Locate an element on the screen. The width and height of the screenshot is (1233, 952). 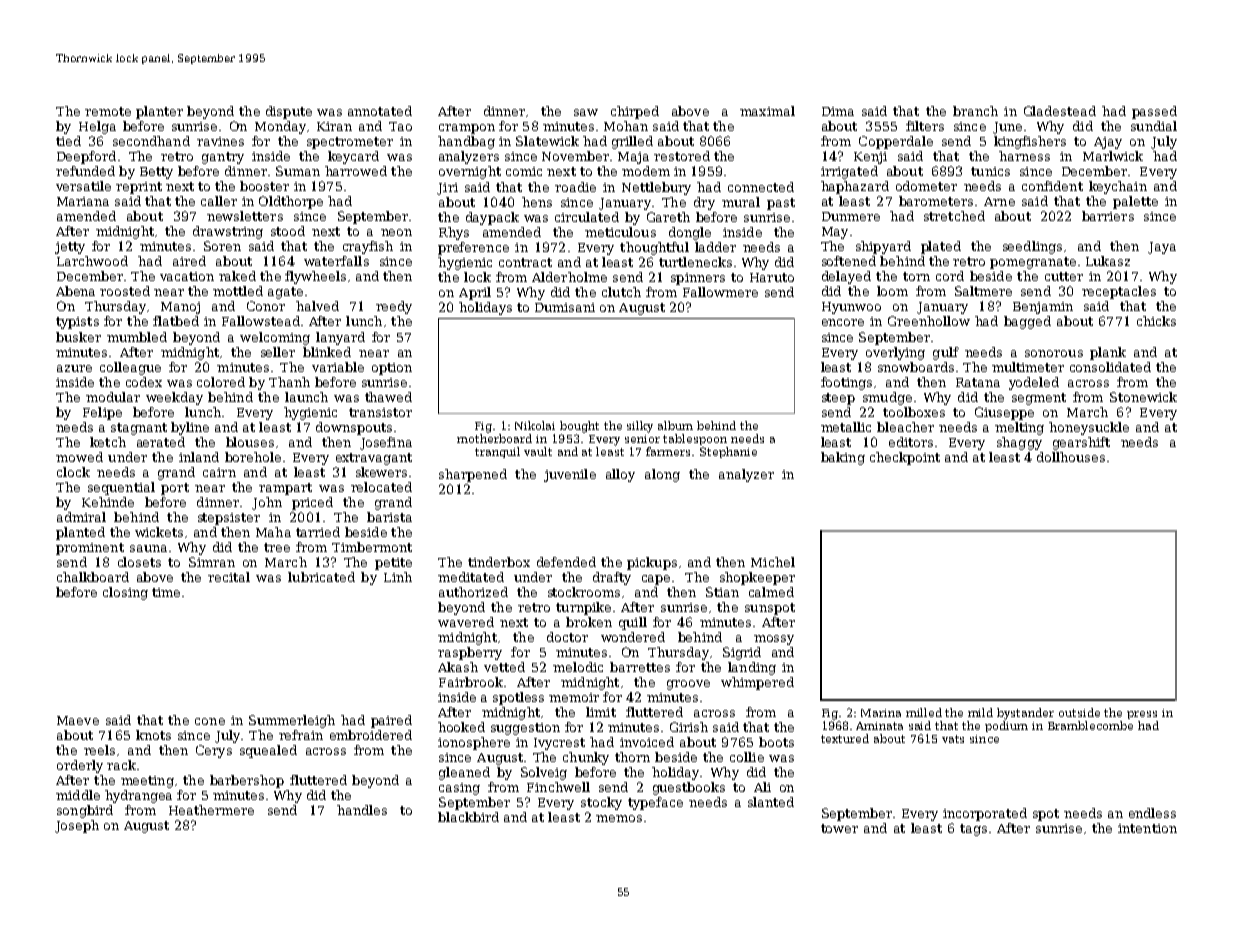
Saltmere is located at coordinates (983, 291).
